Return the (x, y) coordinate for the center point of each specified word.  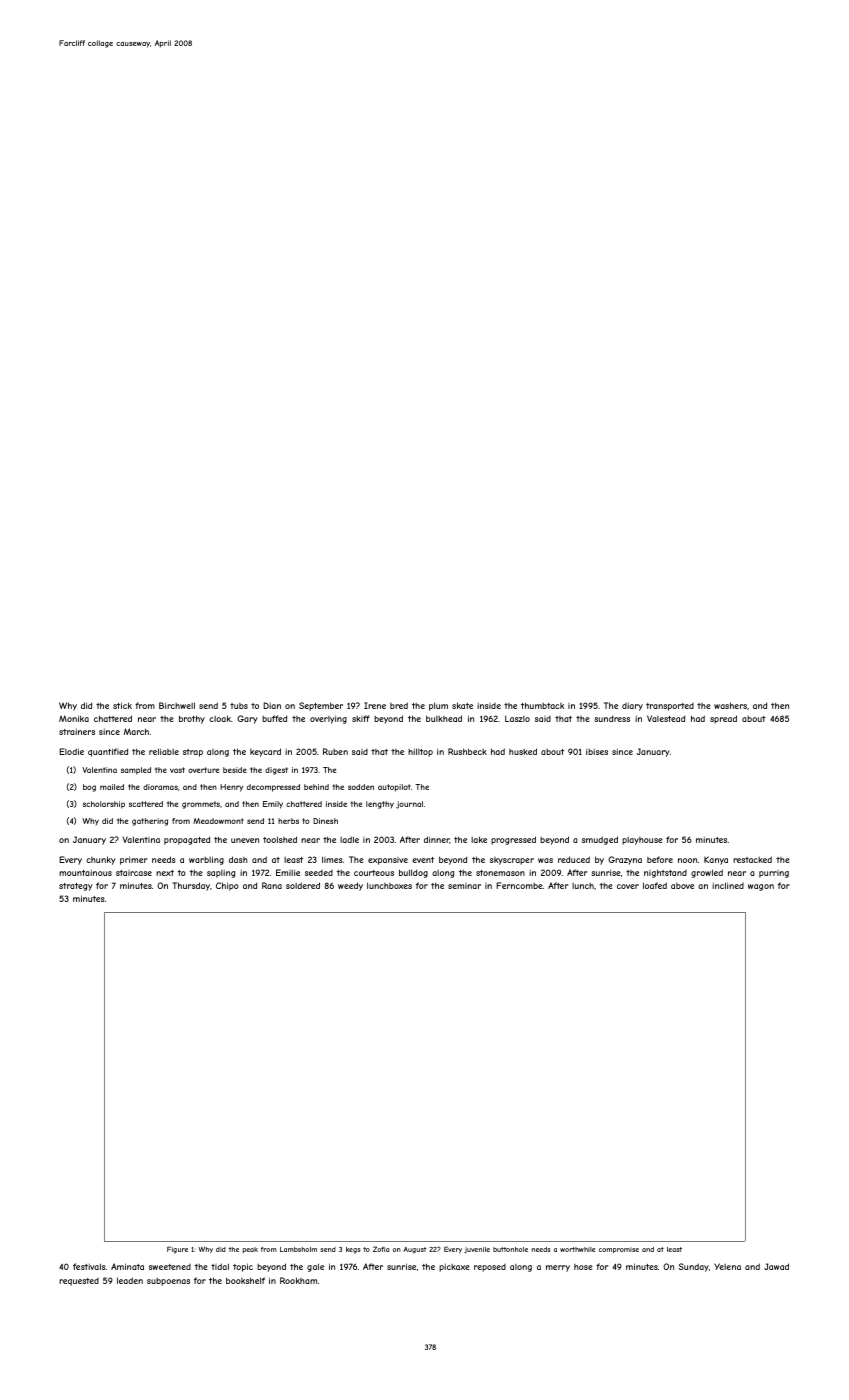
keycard (265, 752)
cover (628, 886)
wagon (761, 887)
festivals (89, 1266)
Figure (177, 1250)
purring (774, 874)
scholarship (104, 805)
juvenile (477, 1250)
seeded (319, 873)
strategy (76, 887)
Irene (375, 705)
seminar (464, 886)
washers (730, 705)
